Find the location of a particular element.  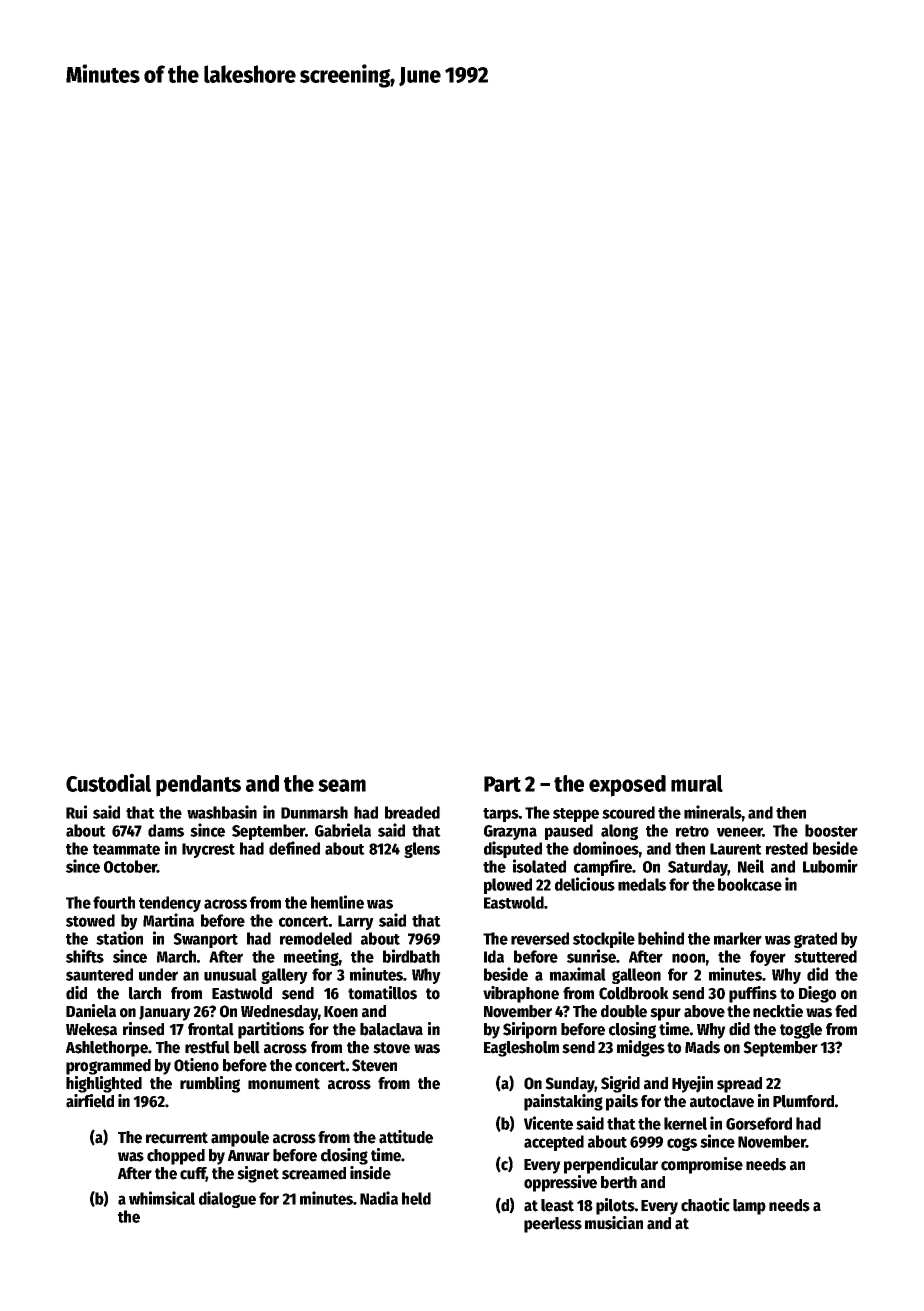

delicious is located at coordinates (585, 884).
